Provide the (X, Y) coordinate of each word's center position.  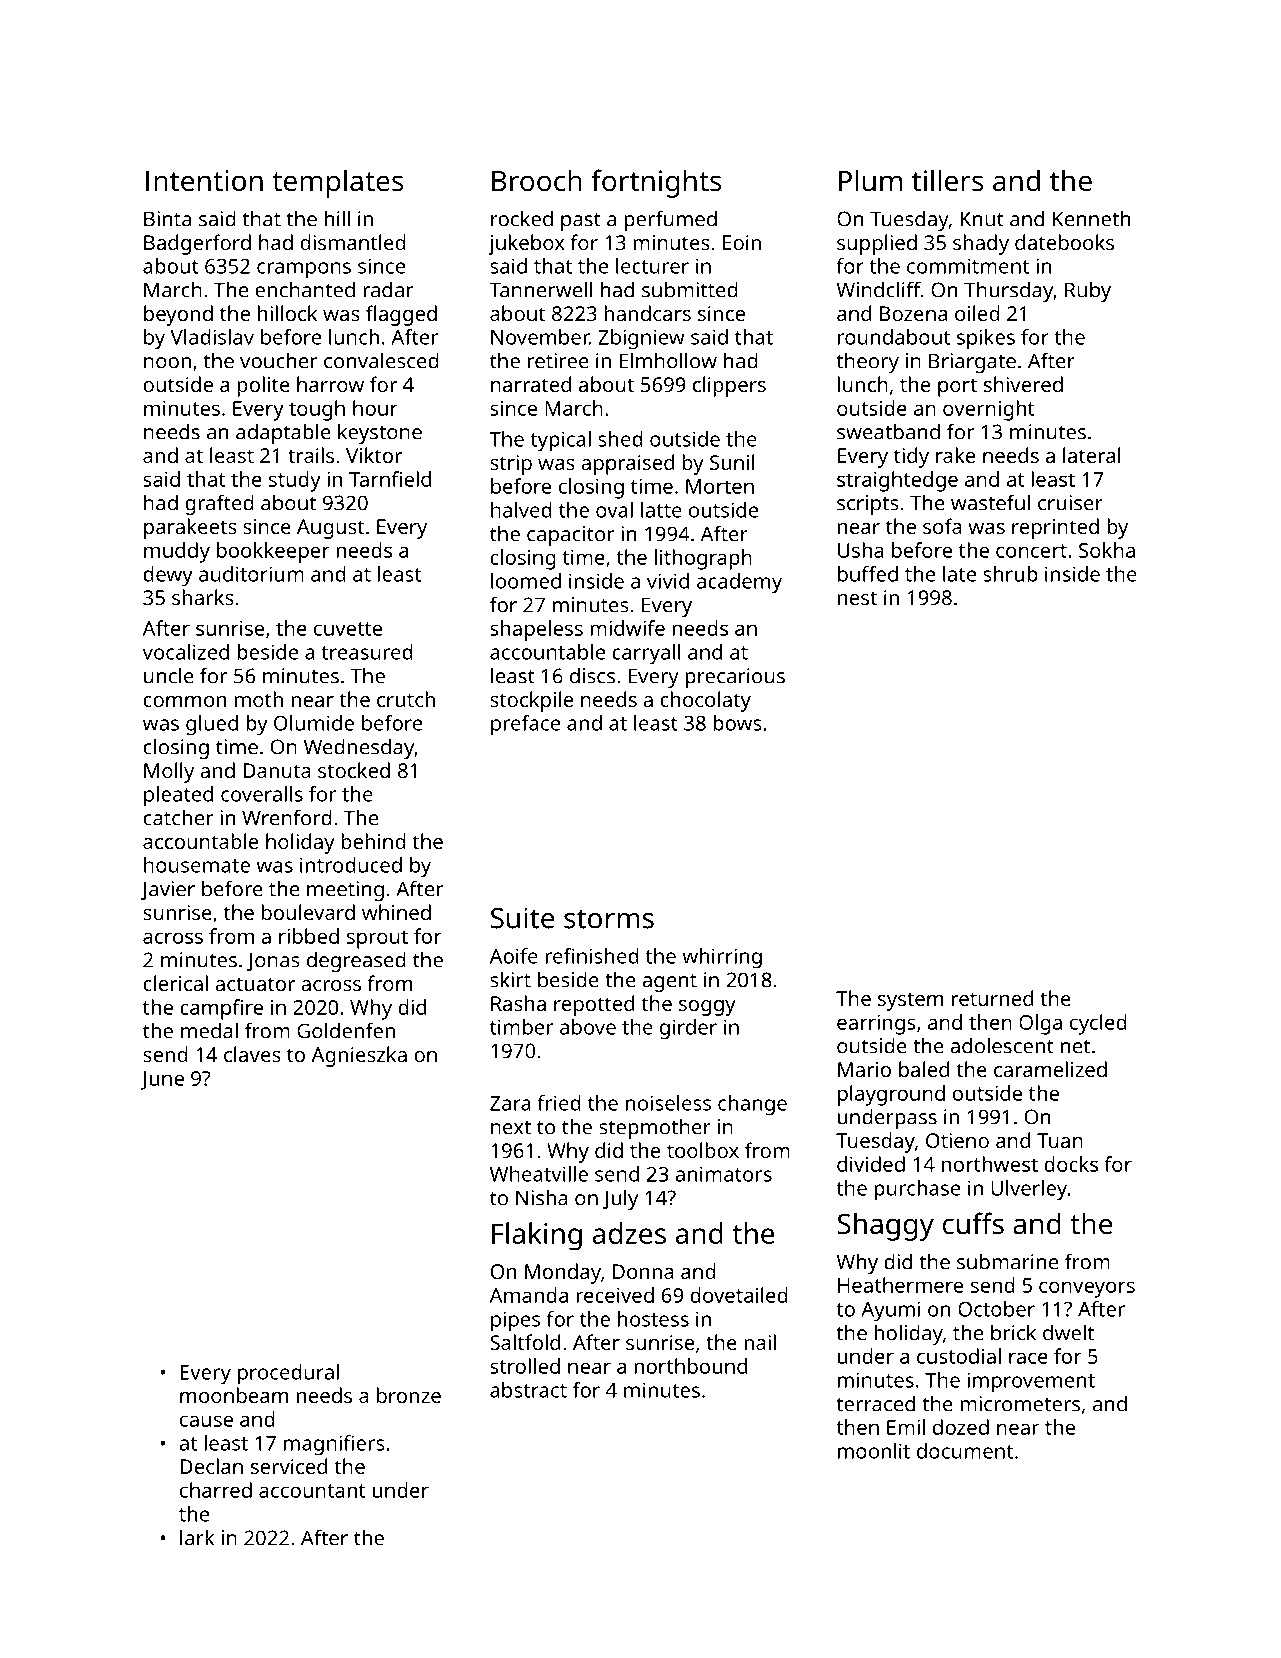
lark (197, 1537)
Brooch (537, 180)
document (965, 1451)
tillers (947, 180)
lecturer (652, 266)
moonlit (874, 1451)
